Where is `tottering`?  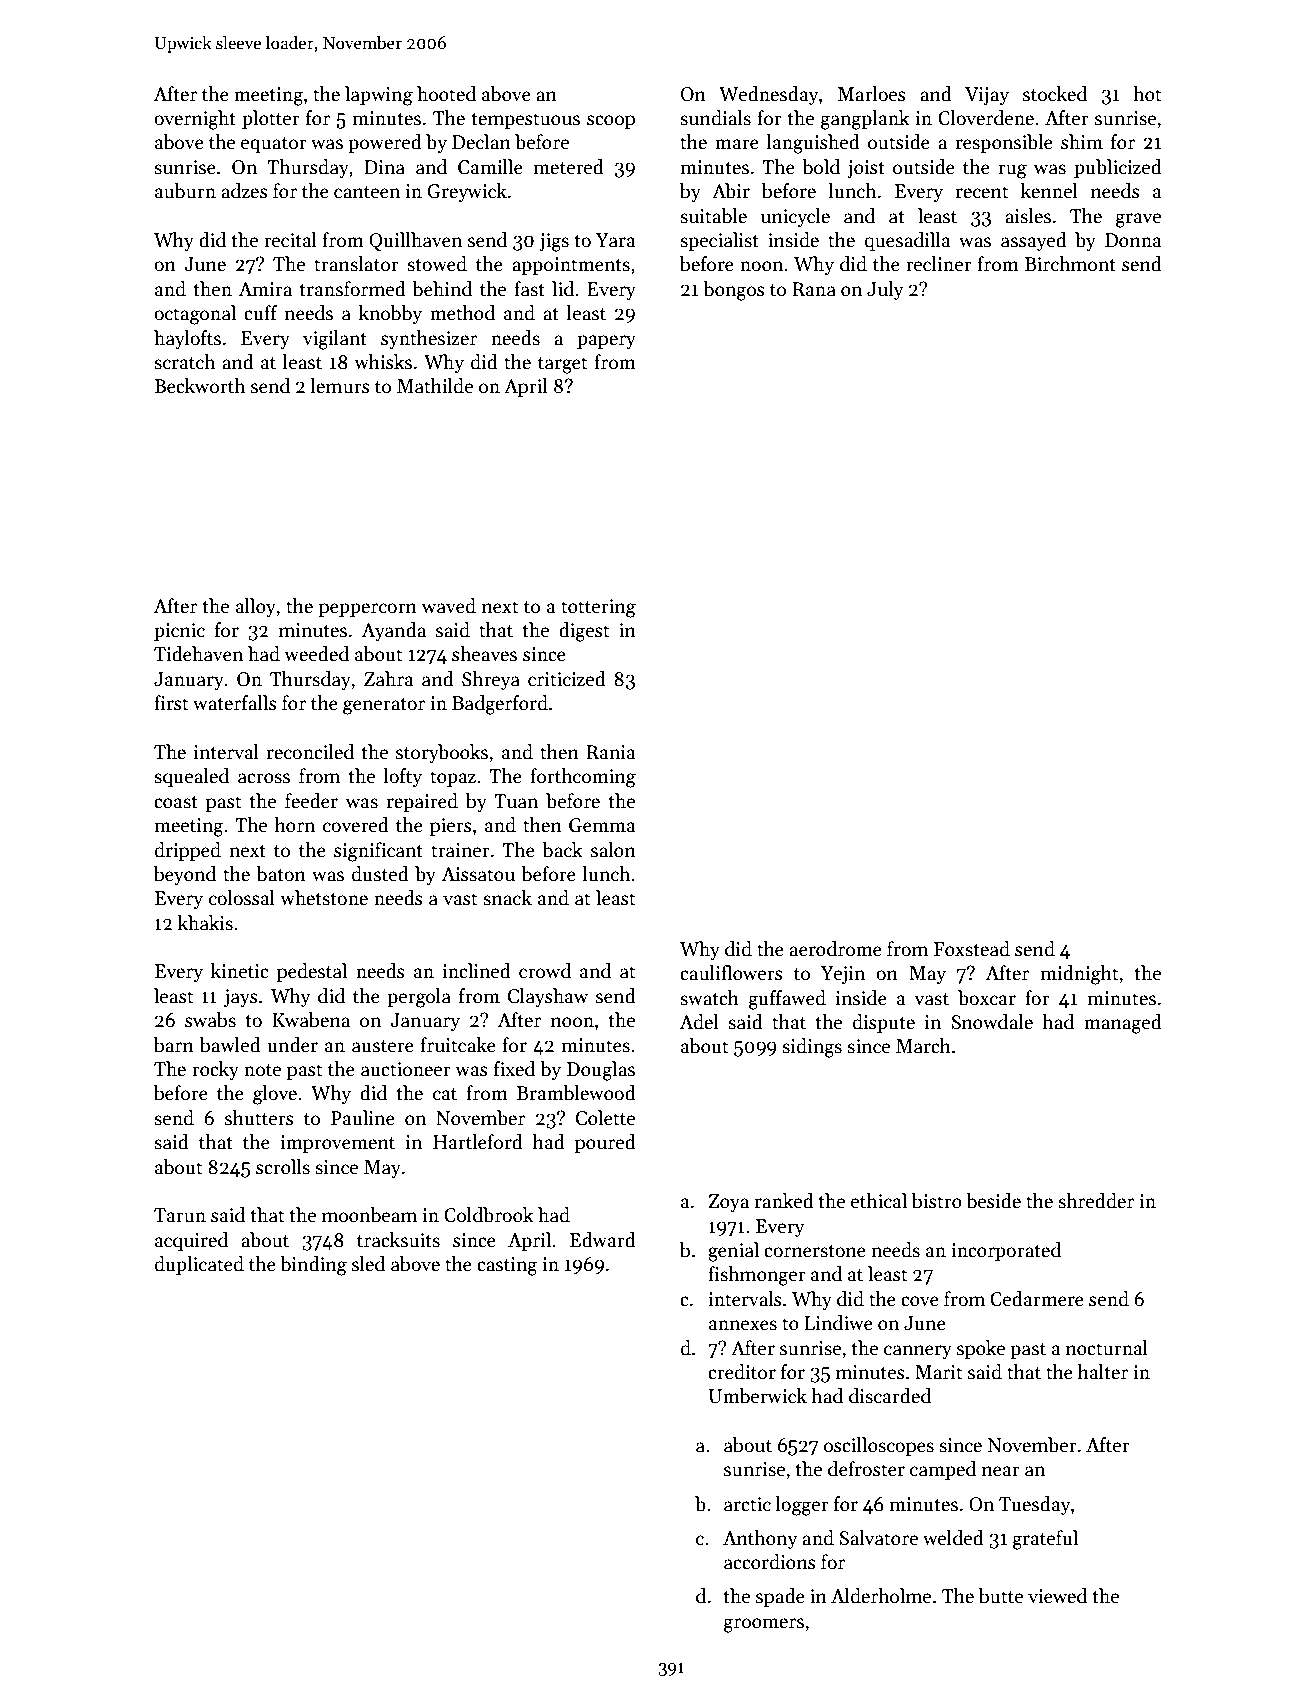 tottering is located at coordinates (598, 608).
